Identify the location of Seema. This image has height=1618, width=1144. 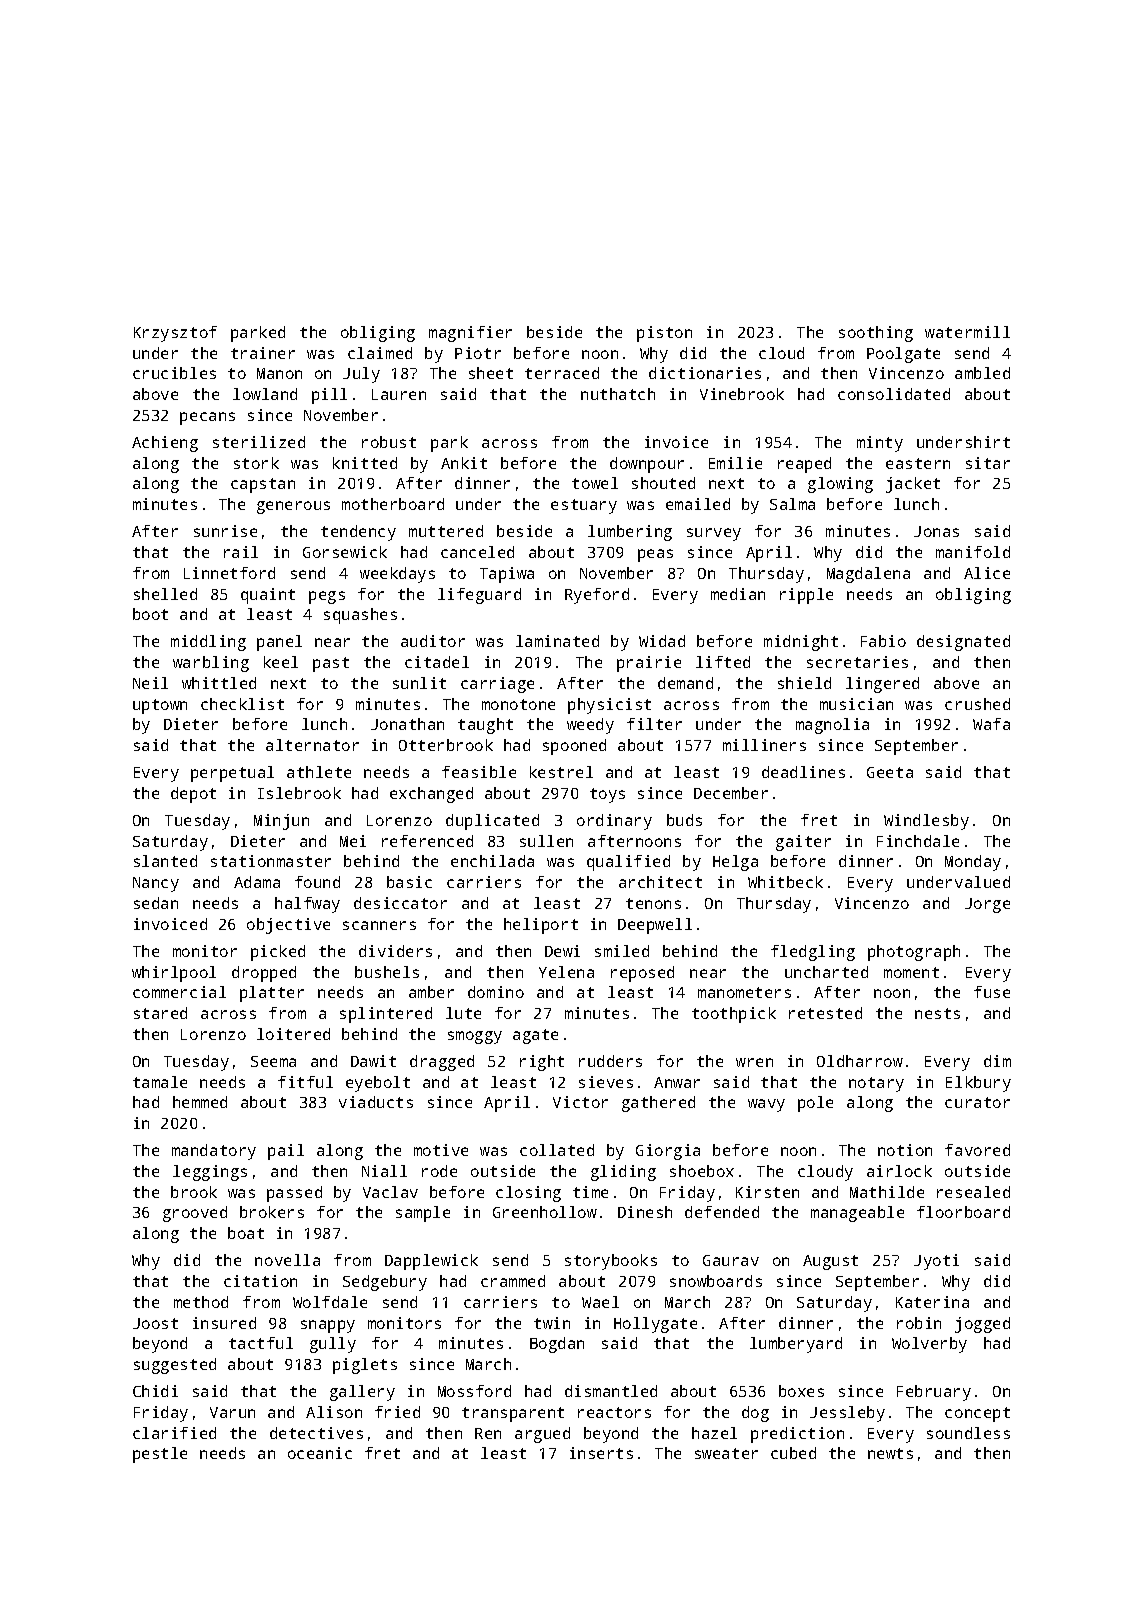
(273, 1061).
